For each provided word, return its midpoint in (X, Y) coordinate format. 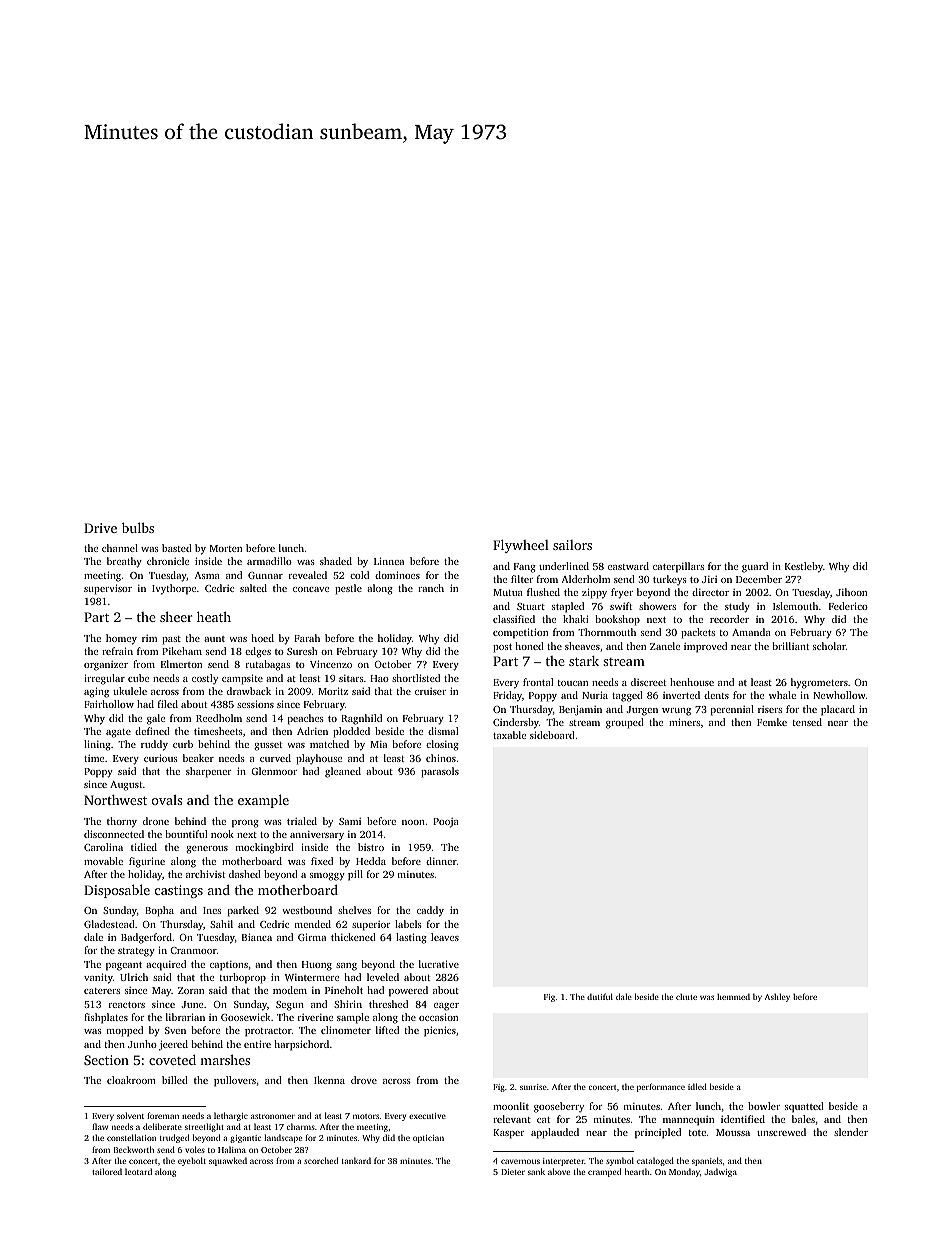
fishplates (106, 1018)
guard (755, 567)
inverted (681, 695)
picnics (440, 1031)
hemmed (733, 996)
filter (522, 579)
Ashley (777, 997)
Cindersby (516, 723)
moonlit (511, 1106)
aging (96, 692)
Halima (232, 1149)
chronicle (168, 561)
